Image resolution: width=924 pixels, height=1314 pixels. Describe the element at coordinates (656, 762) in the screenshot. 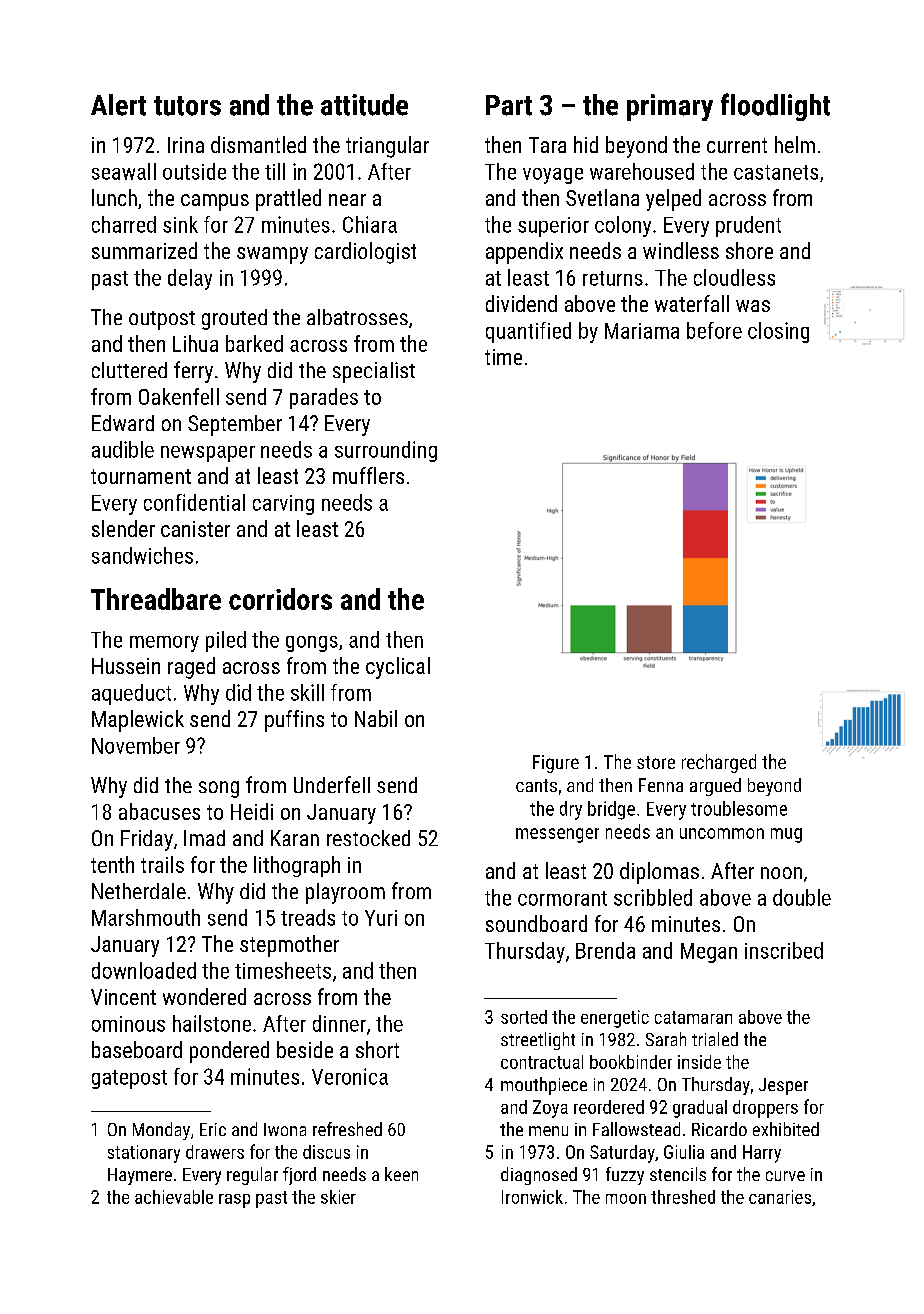

I see `store` at that location.
